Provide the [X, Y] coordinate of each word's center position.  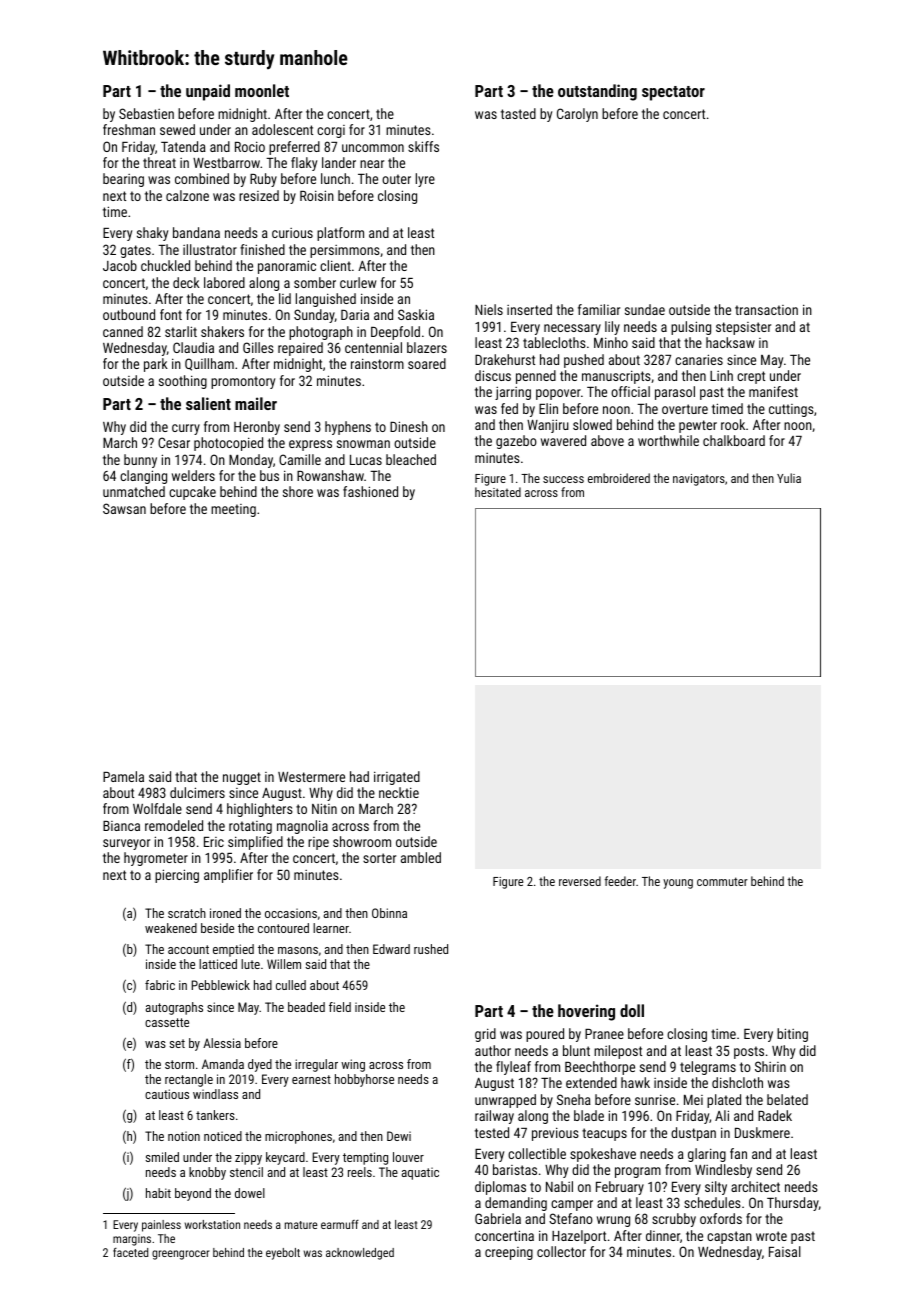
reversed [580, 881]
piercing [177, 876]
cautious [167, 1094]
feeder [620, 881]
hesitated [498, 492]
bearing [123, 180]
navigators [699, 480]
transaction [766, 310]
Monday [251, 461]
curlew [358, 282]
